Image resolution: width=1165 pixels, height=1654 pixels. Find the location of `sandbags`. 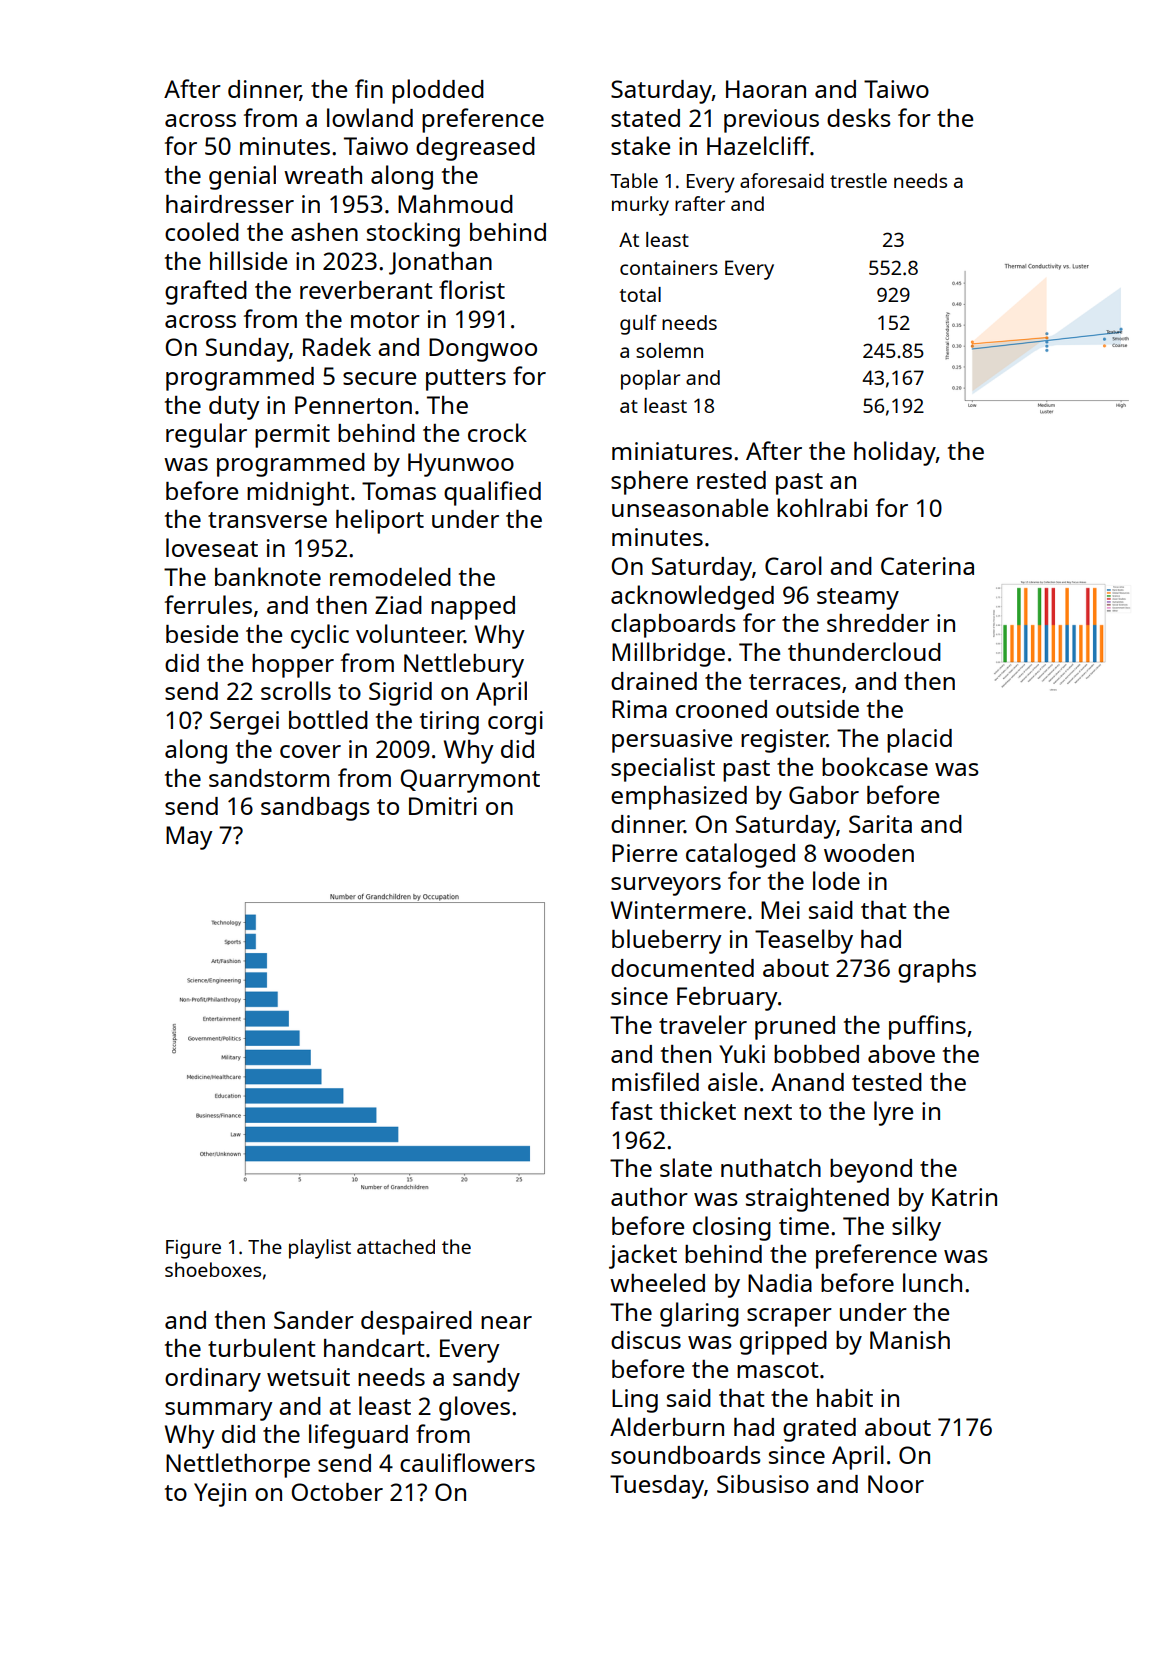

sandbags is located at coordinates (315, 809).
